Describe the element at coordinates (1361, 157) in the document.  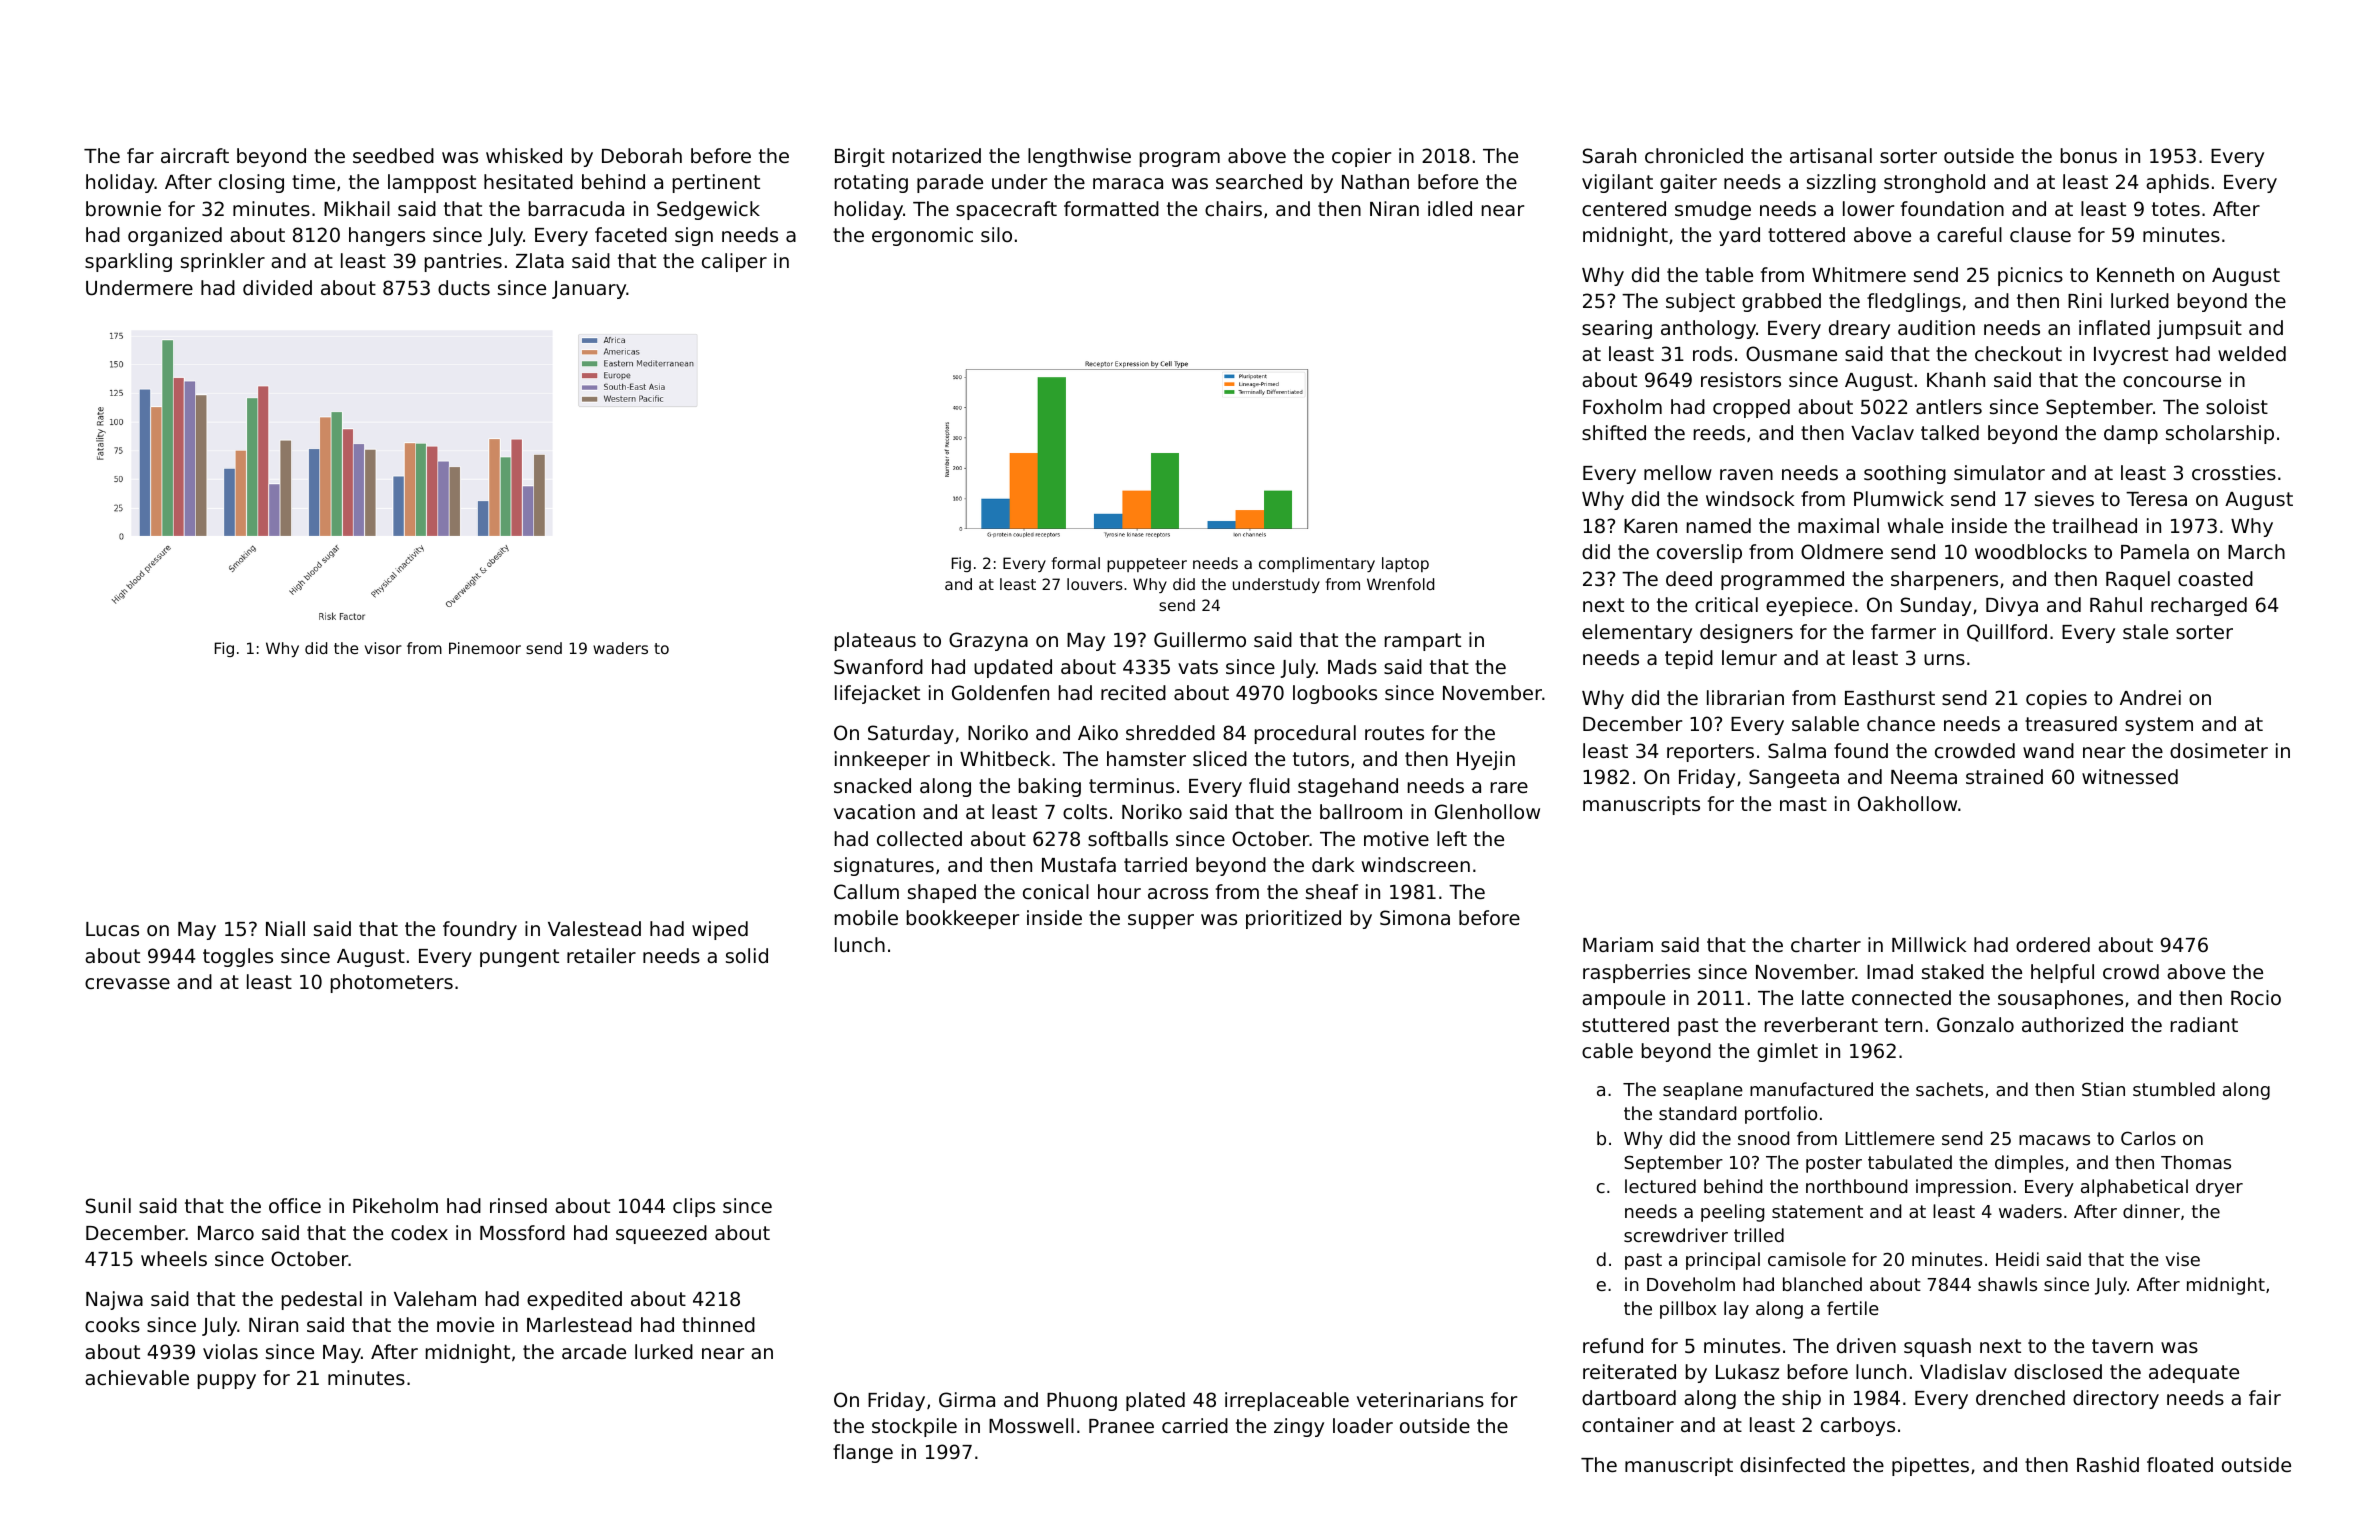
I see `copier` at that location.
